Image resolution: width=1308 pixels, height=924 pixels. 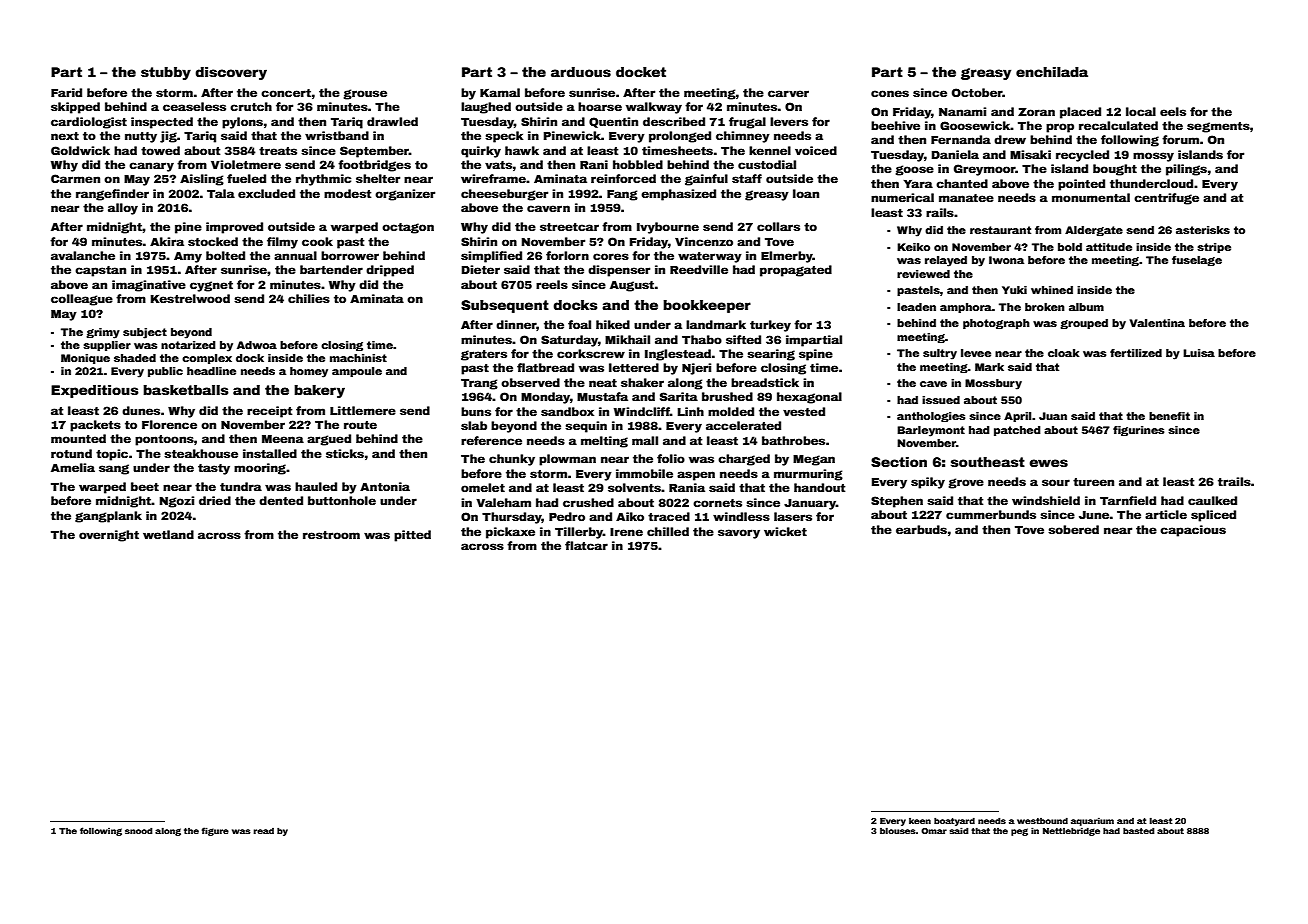 I want to click on figure, so click(x=215, y=831).
